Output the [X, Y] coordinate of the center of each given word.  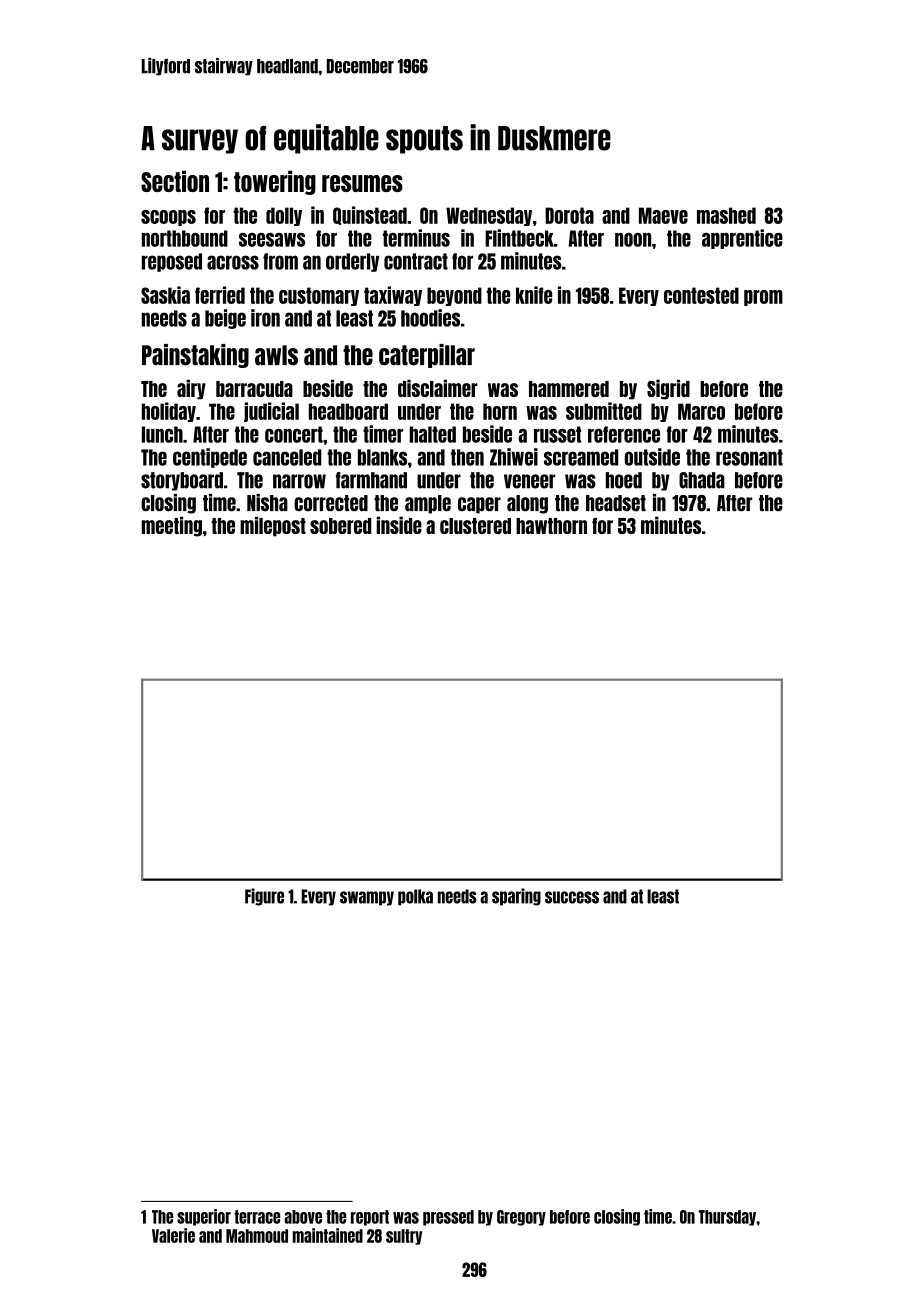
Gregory [521, 1218]
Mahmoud [257, 1236]
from [280, 261]
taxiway [393, 296]
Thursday [727, 1218]
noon [633, 240]
